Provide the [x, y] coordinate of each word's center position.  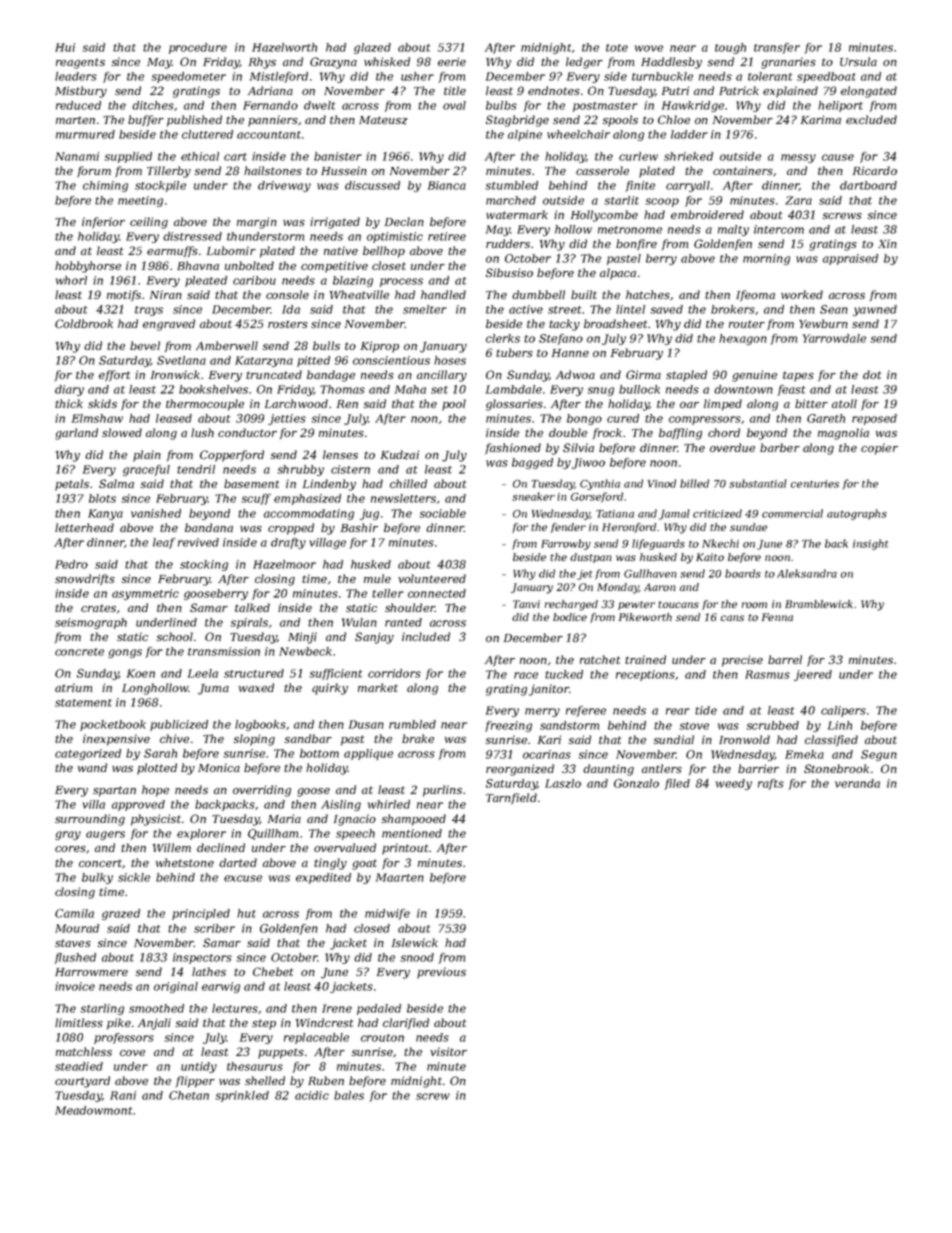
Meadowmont [93, 1110]
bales [349, 1095]
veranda [857, 783]
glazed [372, 48]
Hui [65, 47]
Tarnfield [511, 799]
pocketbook [113, 725]
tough [730, 48]
